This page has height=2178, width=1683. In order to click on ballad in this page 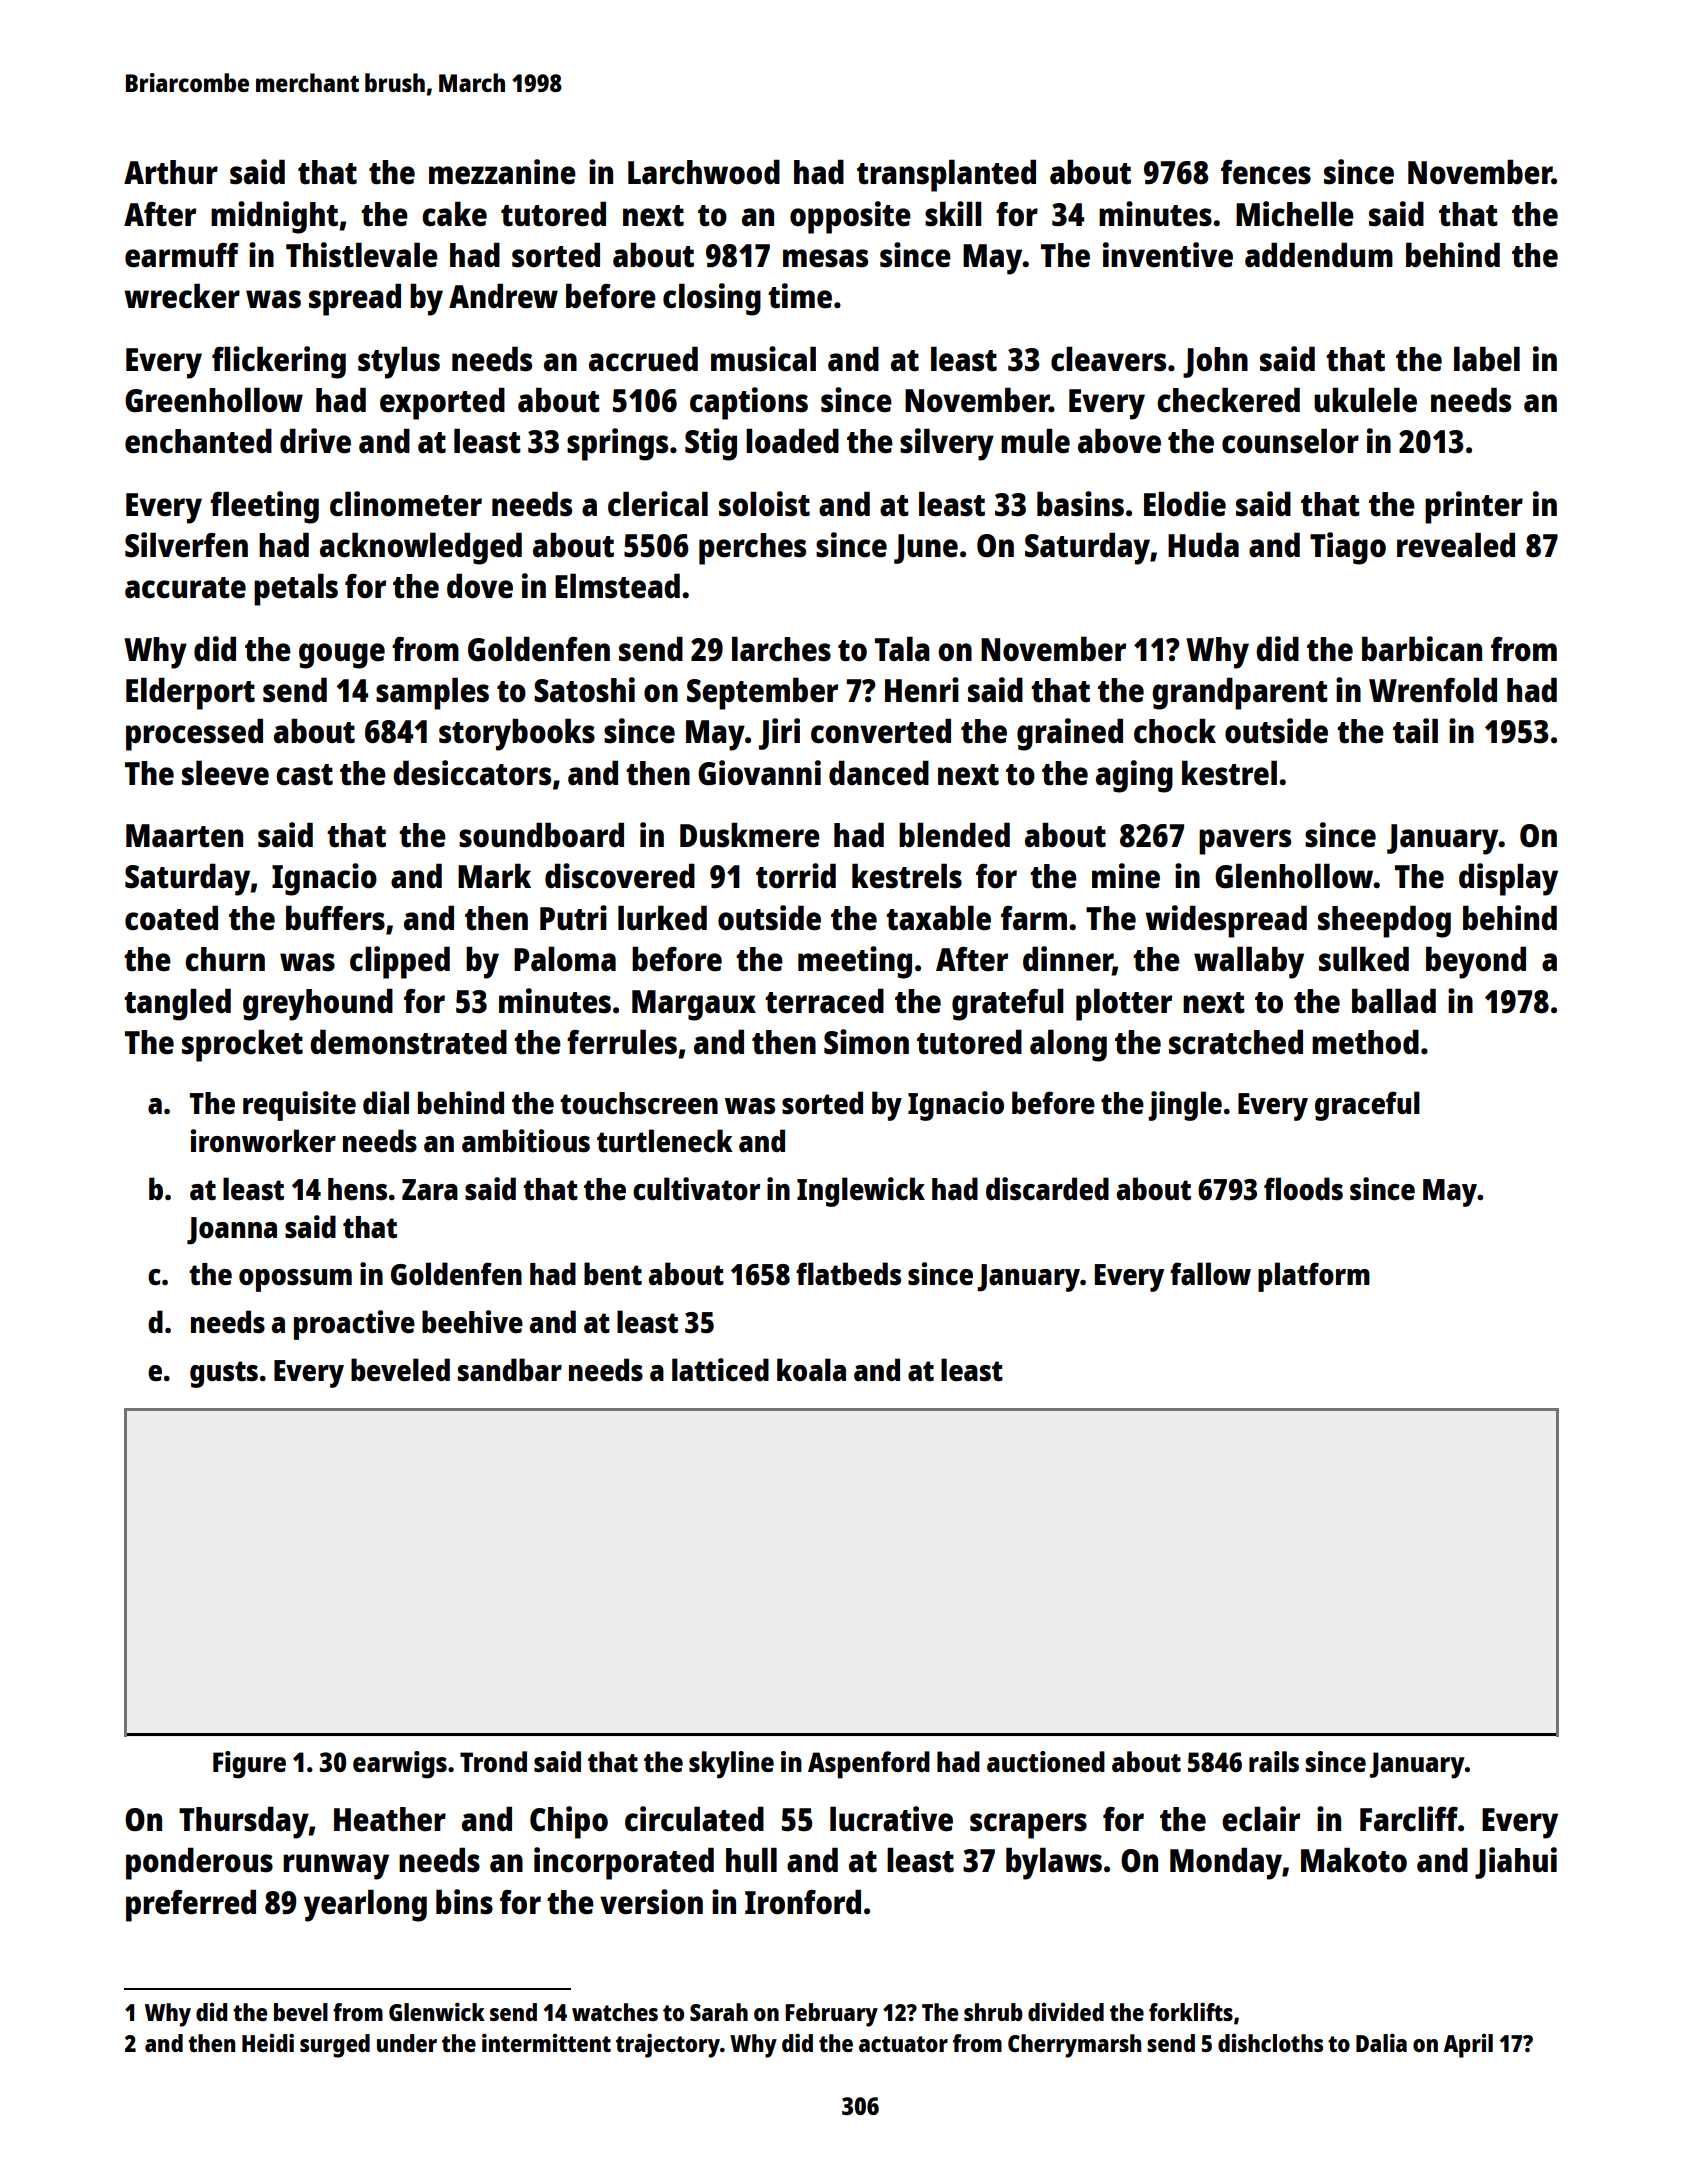, I will do `click(1394, 1001)`.
